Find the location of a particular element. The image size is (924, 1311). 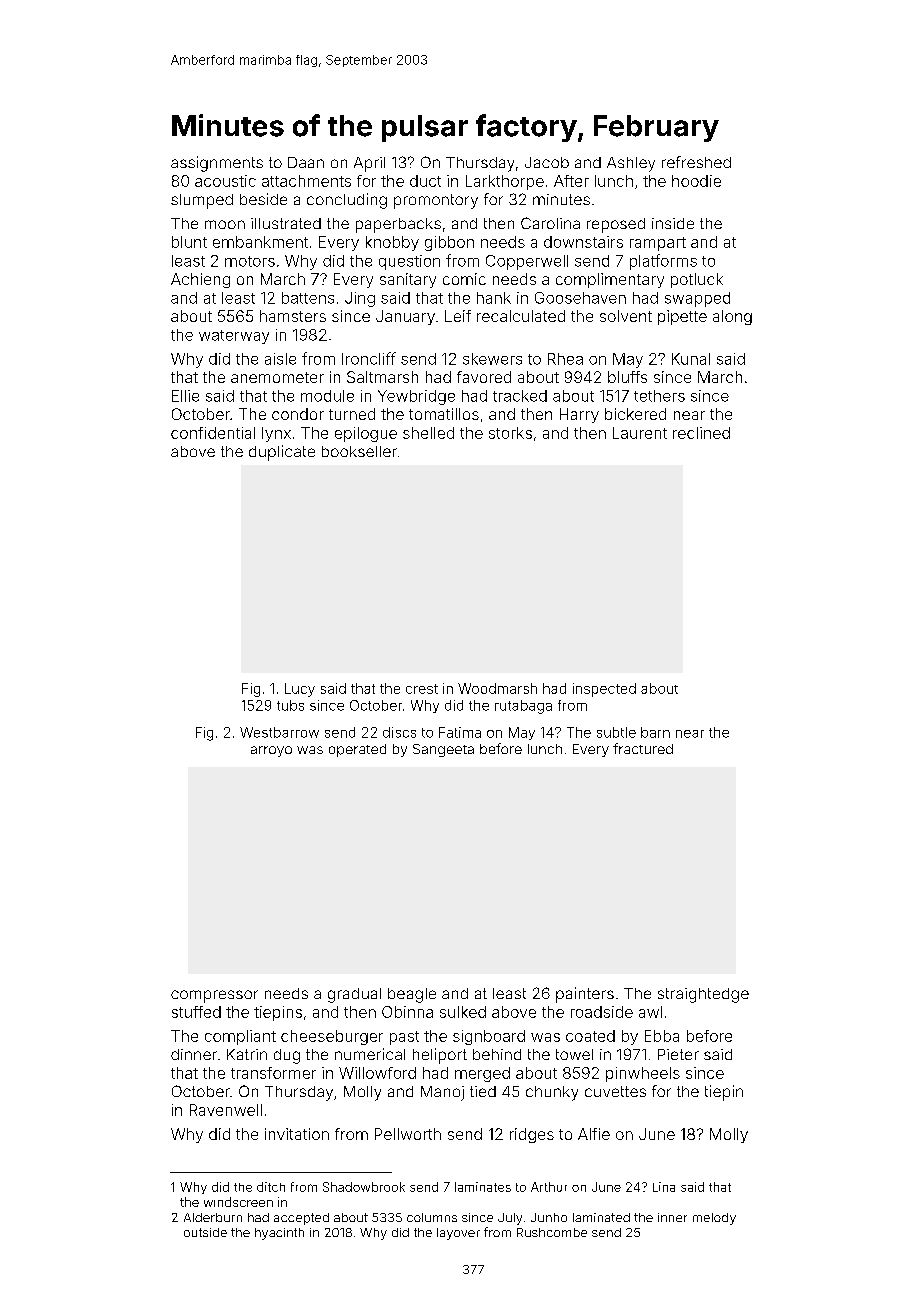

arroyo is located at coordinates (271, 751).
